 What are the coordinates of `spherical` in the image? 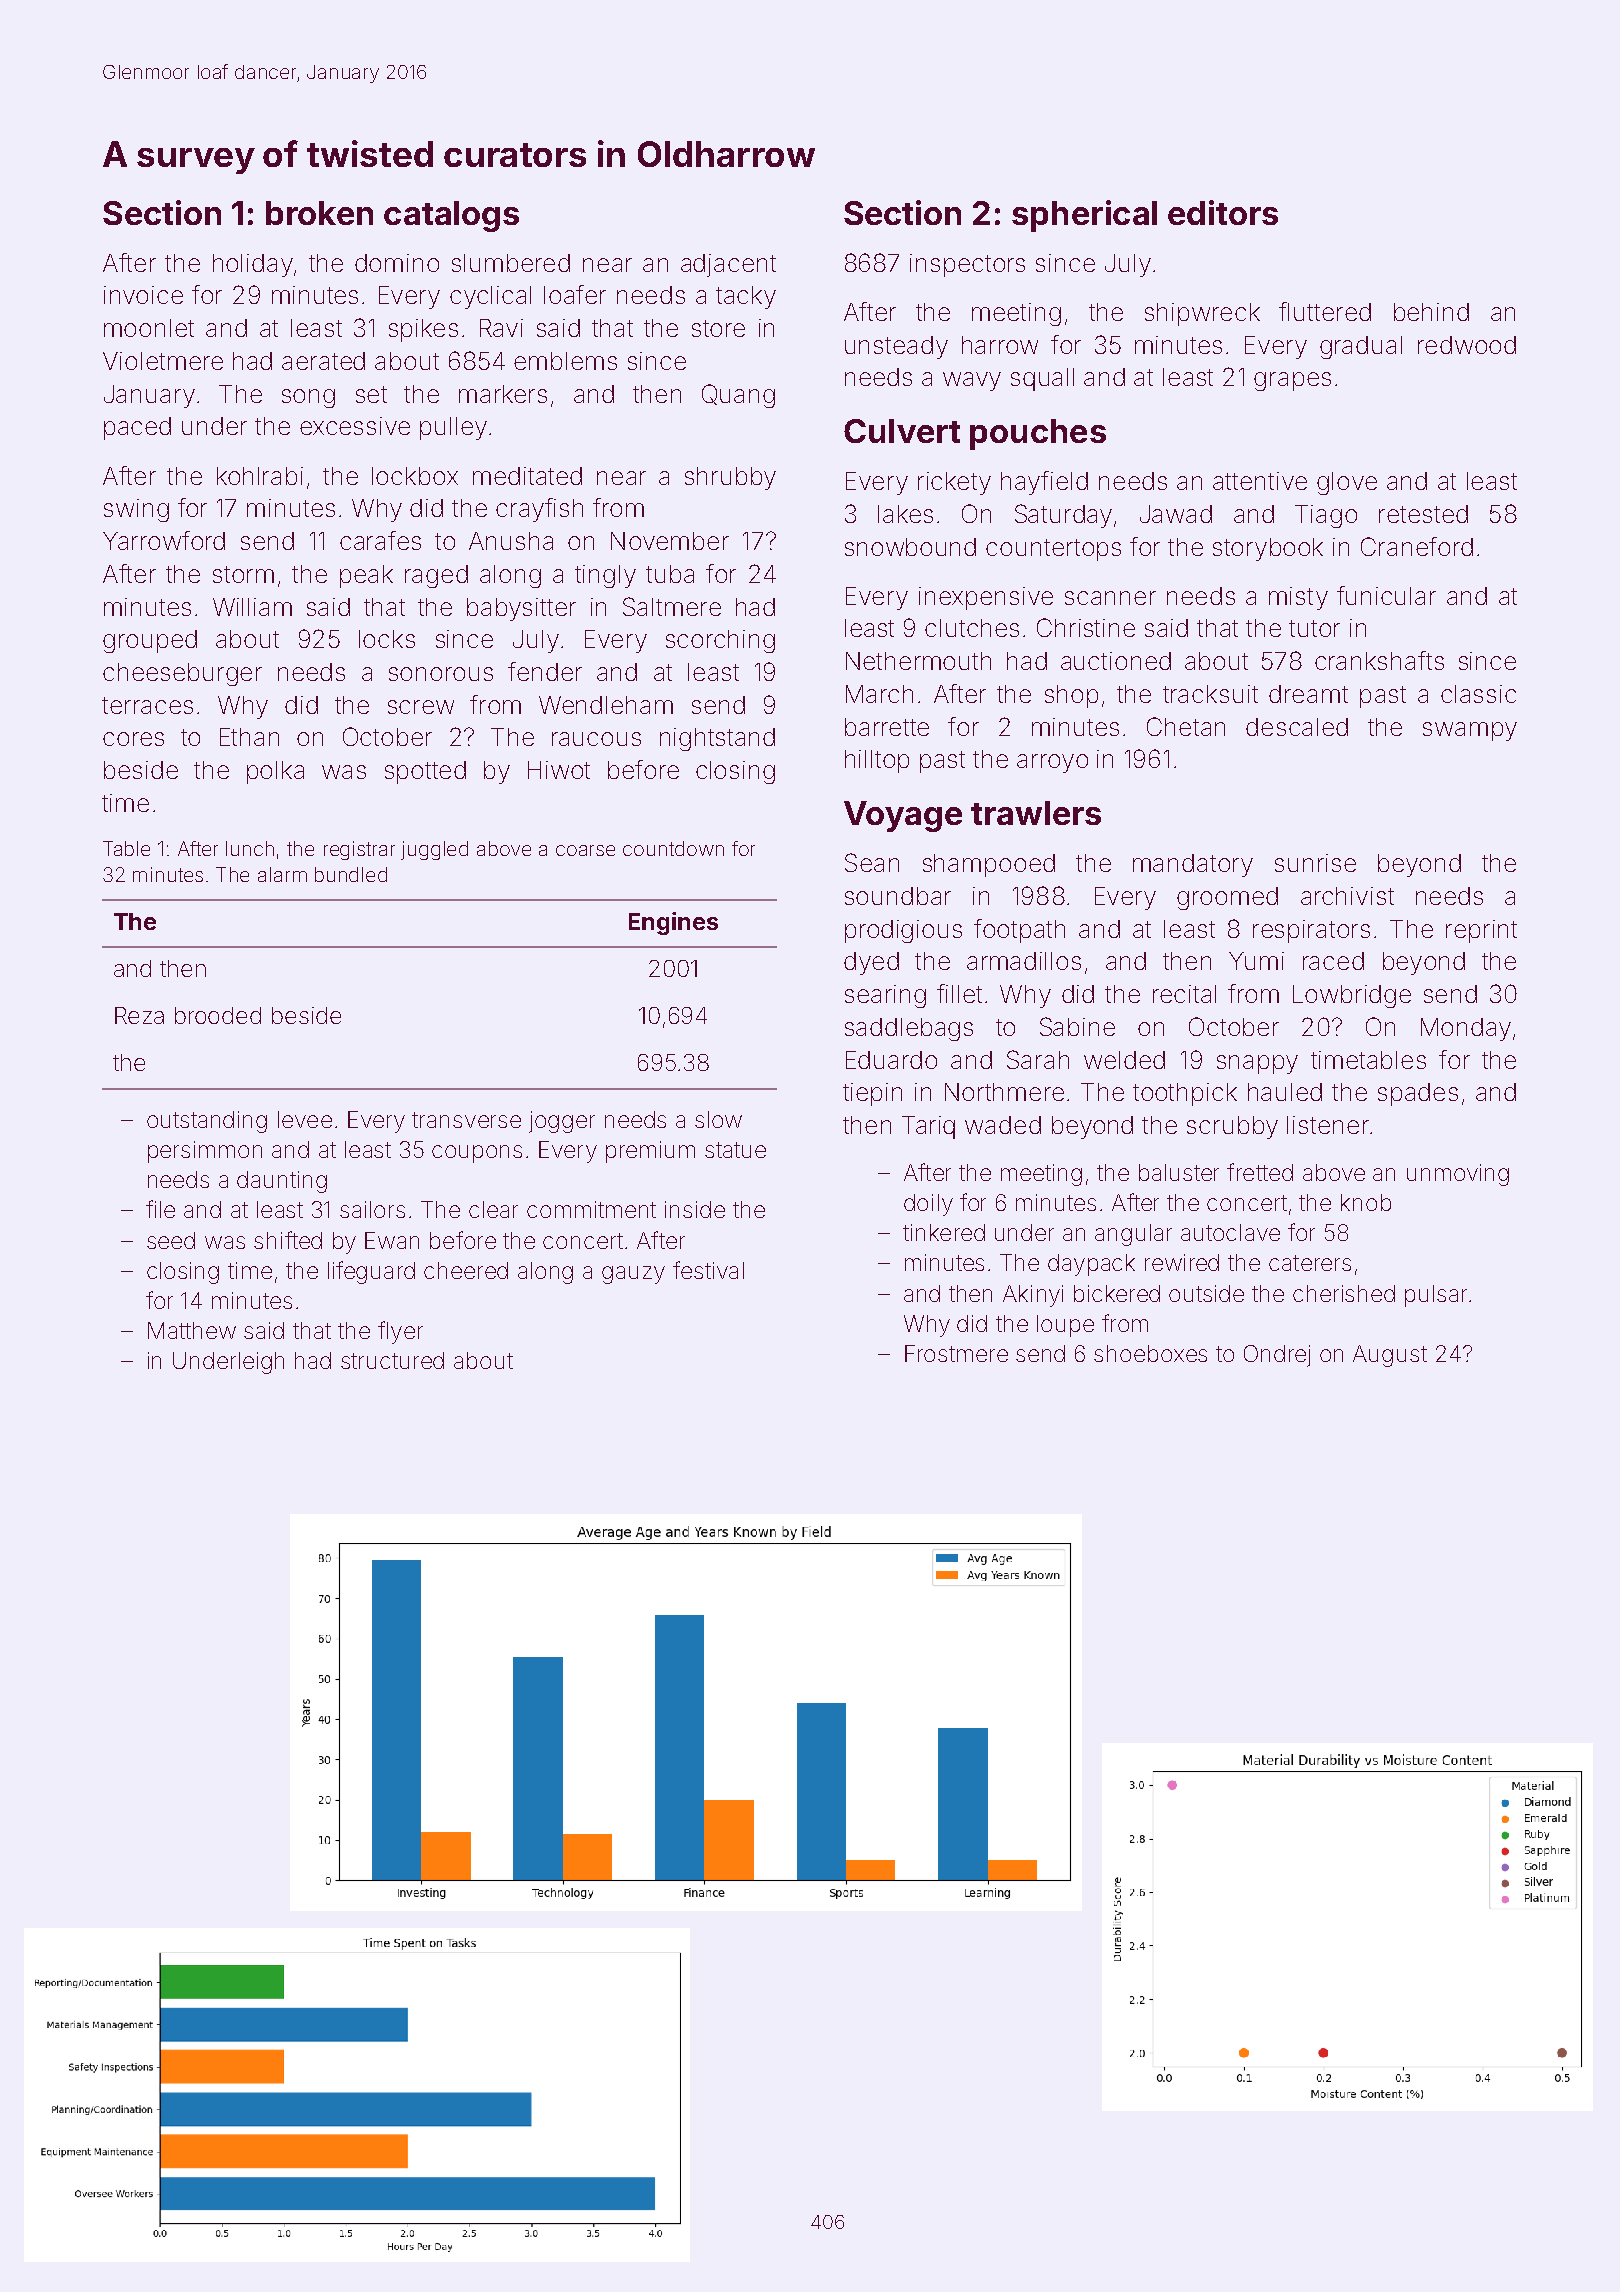 It's located at (1084, 216).
